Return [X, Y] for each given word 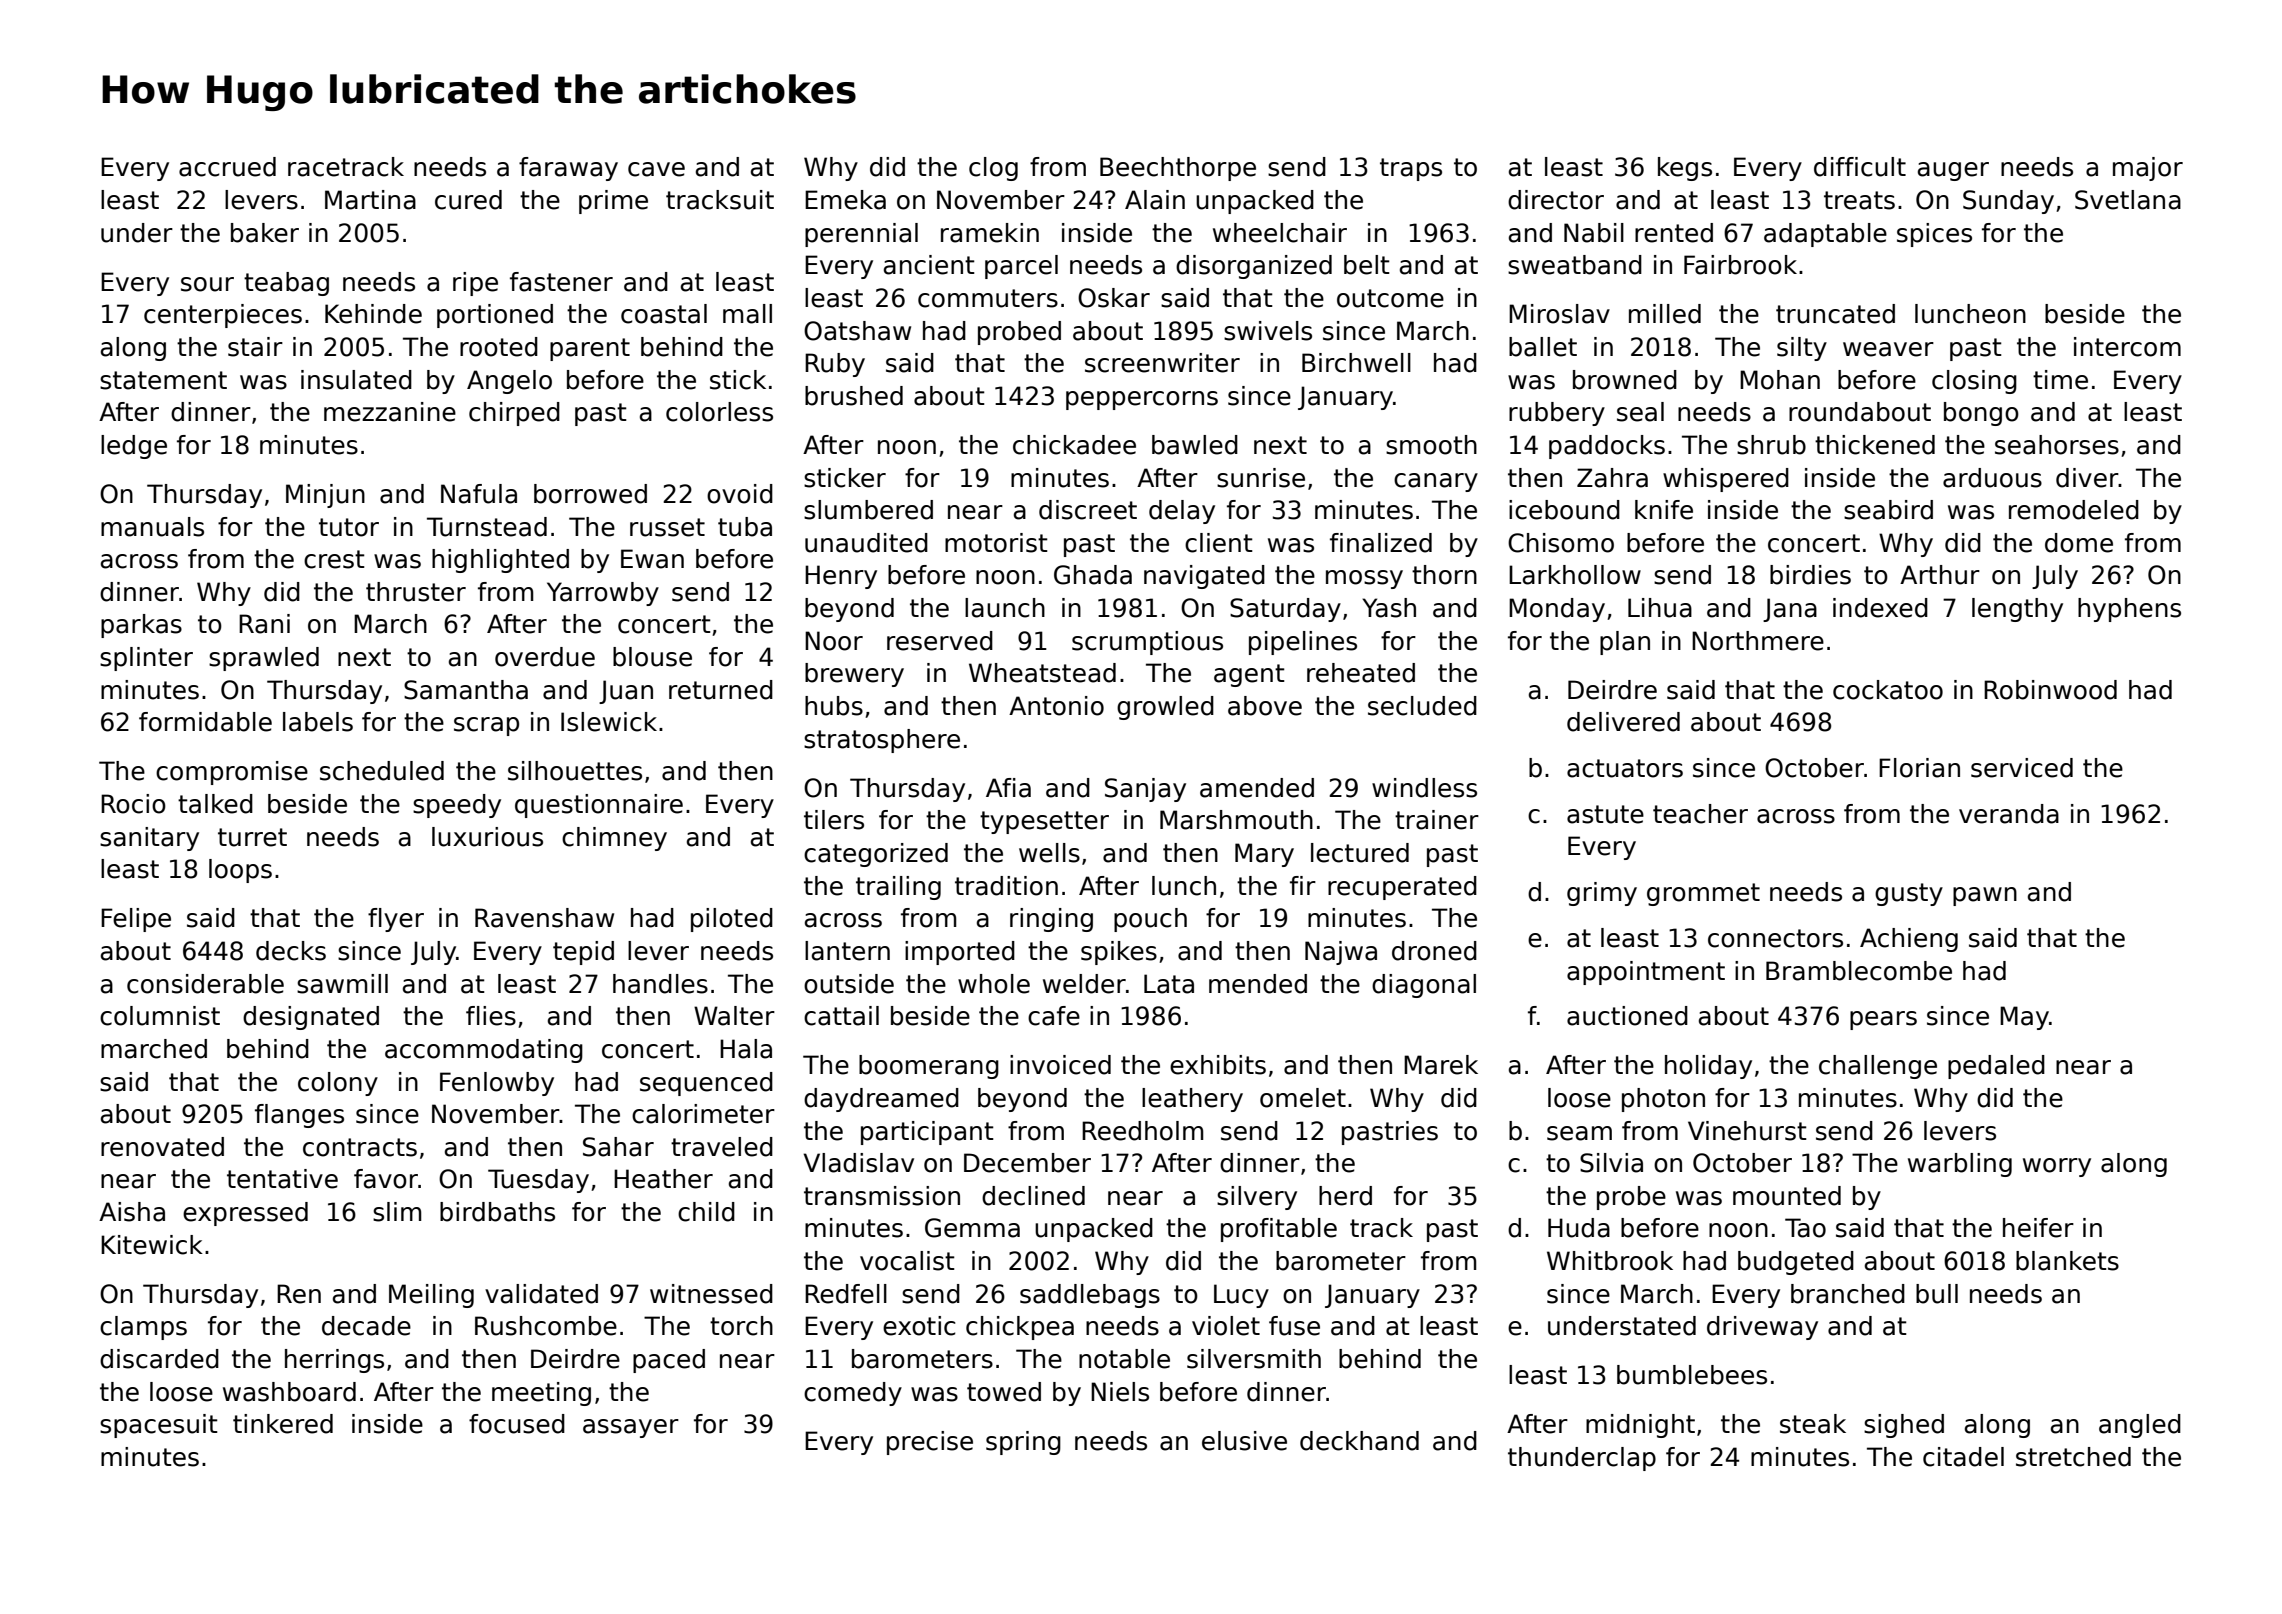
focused [517, 1424]
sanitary [149, 839]
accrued [227, 167]
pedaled [1996, 1067]
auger [1953, 171]
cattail [841, 1016]
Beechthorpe [1178, 169]
